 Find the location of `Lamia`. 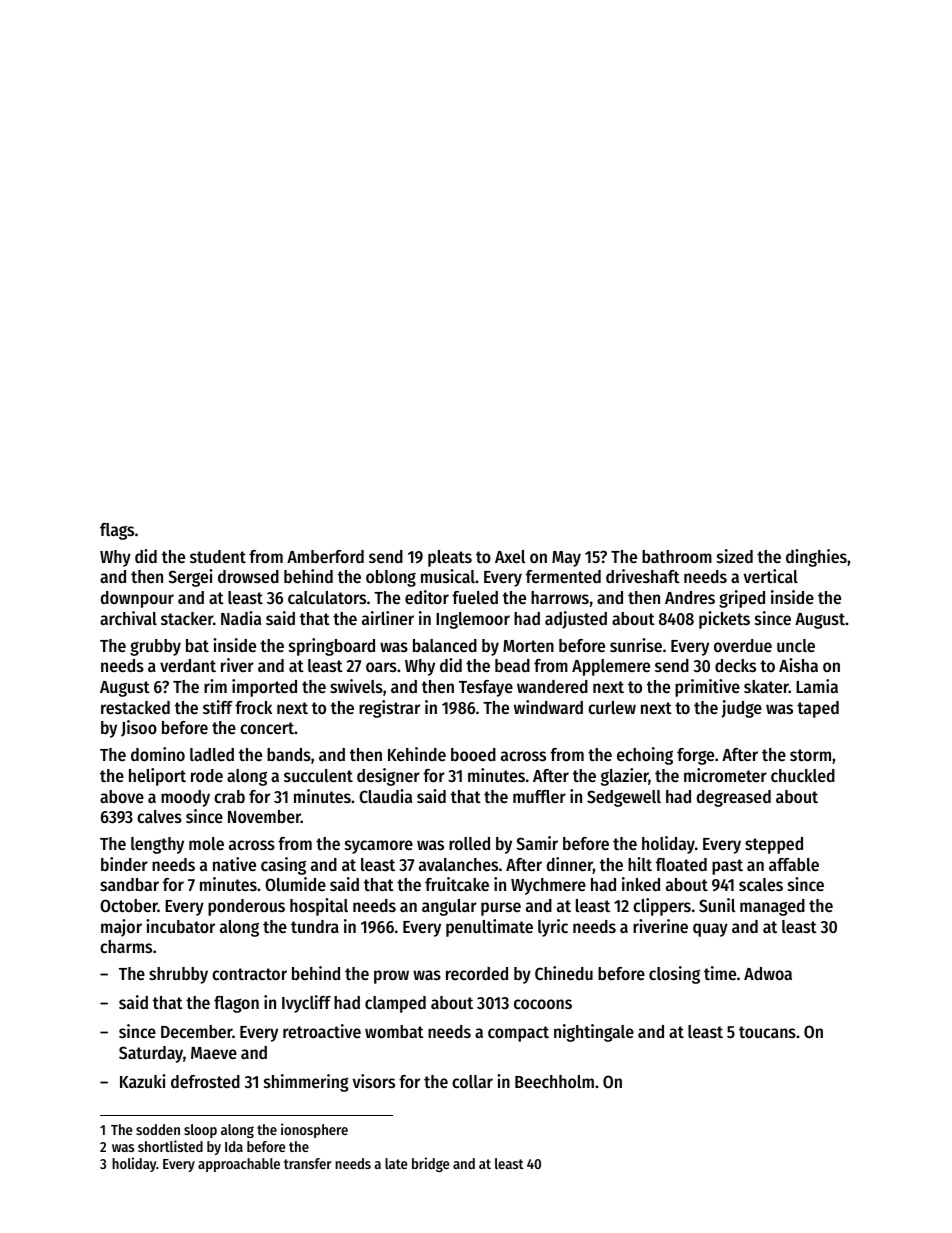

Lamia is located at coordinates (817, 686).
